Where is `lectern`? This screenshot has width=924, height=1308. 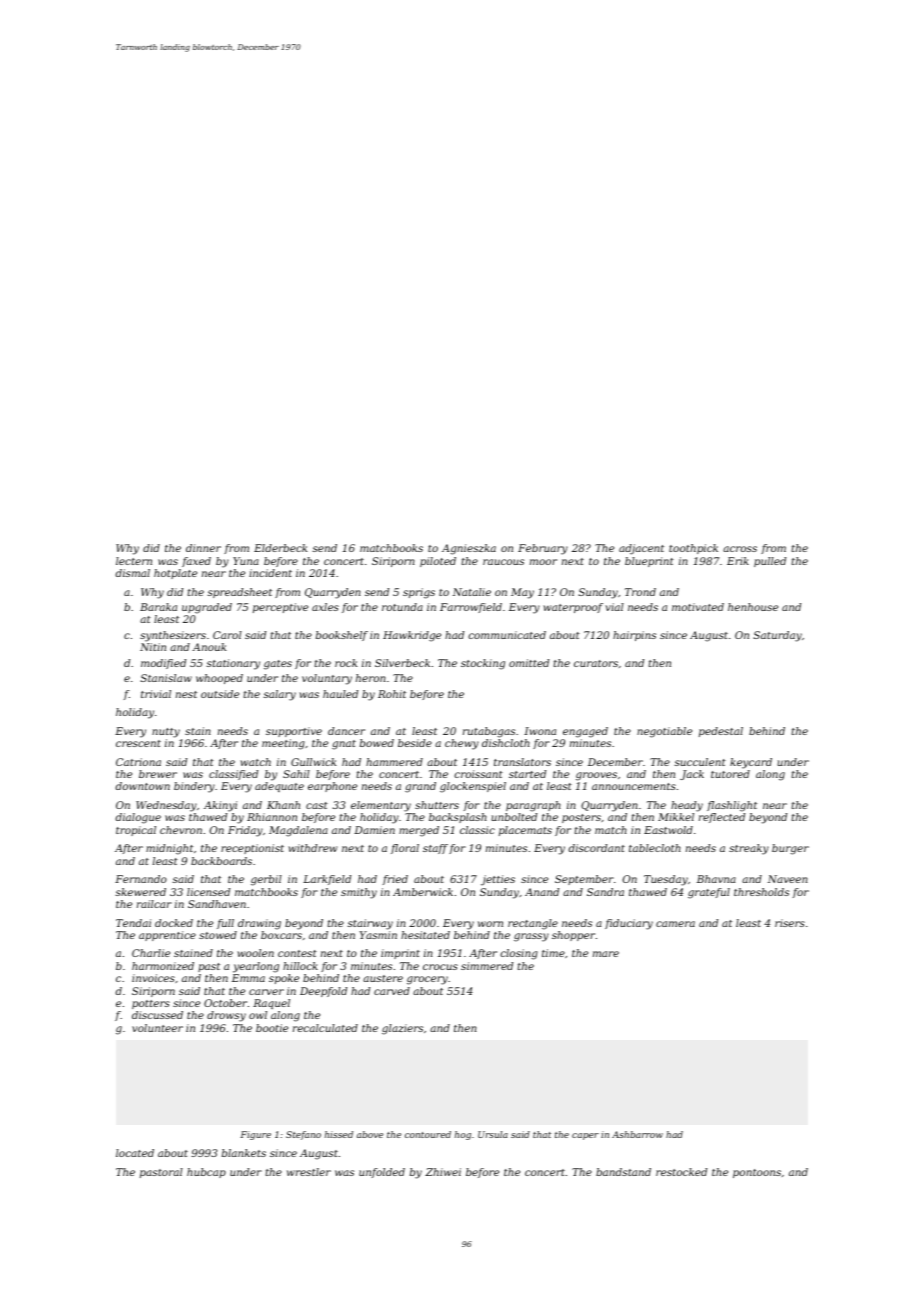 lectern is located at coordinates (134, 561).
